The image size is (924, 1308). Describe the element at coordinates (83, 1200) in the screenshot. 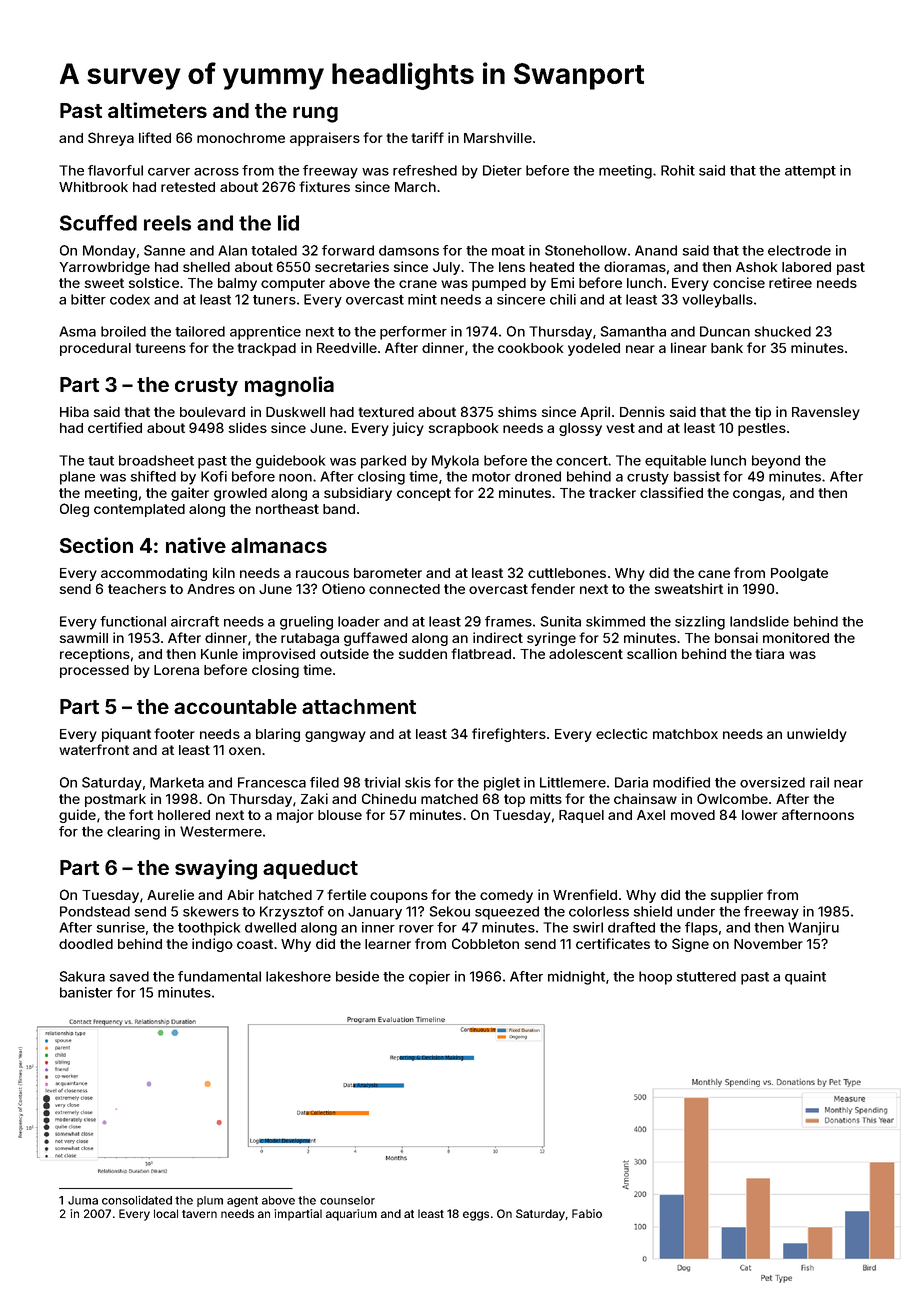

I see `Juma` at that location.
